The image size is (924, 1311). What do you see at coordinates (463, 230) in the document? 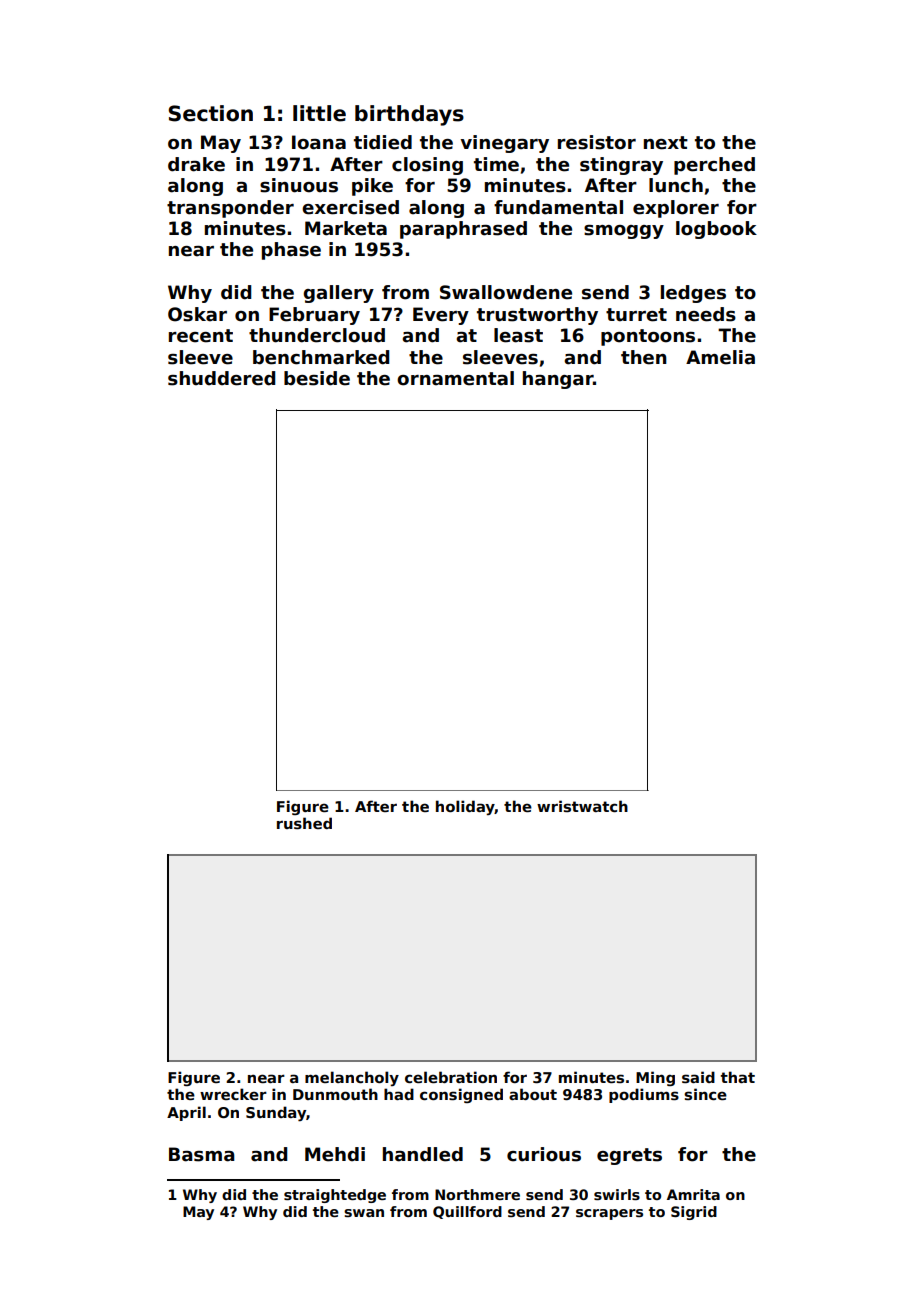
I see `paraphrased` at bounding box center [463, 230].
